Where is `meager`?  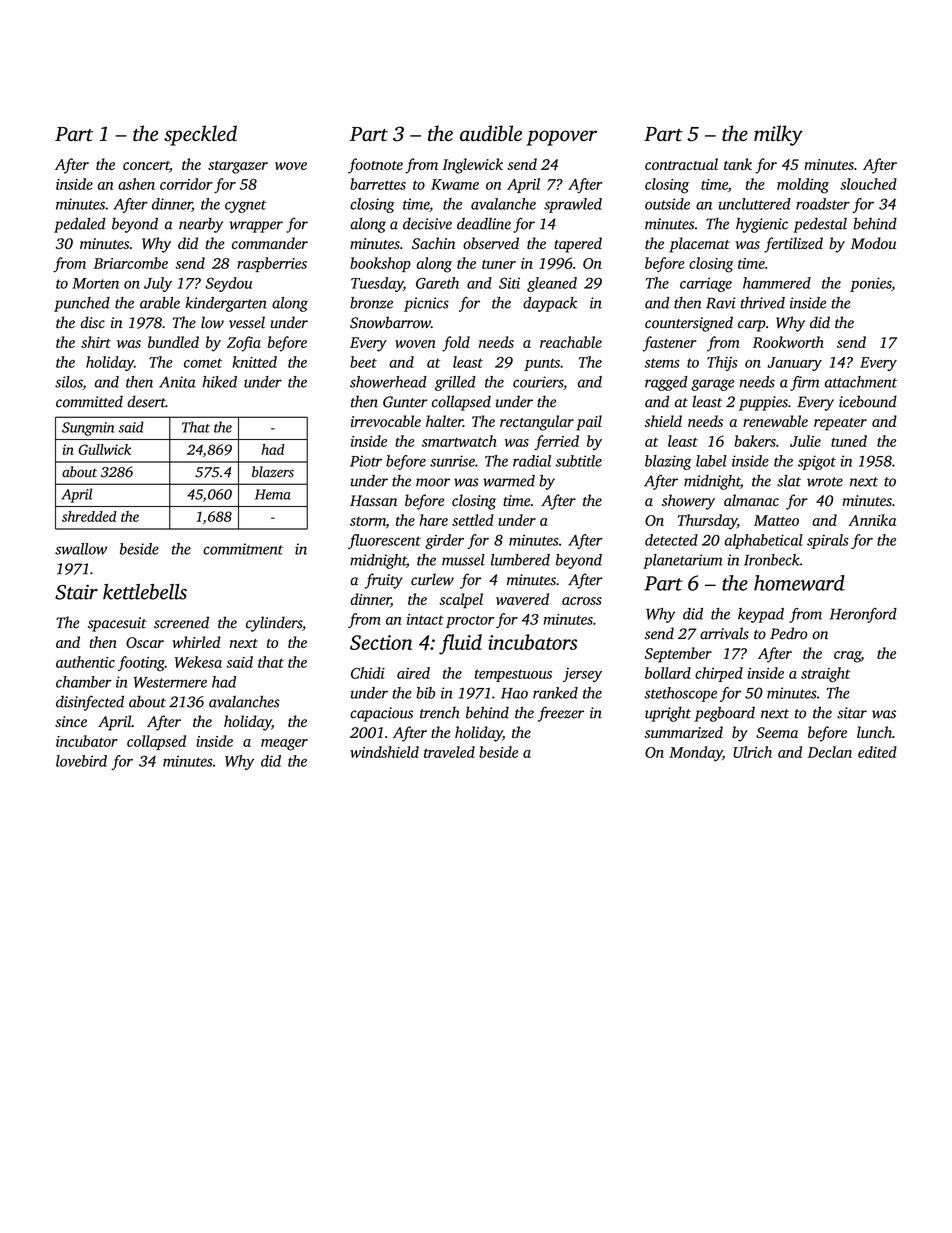 meager is located at coordinates (284, 745).
